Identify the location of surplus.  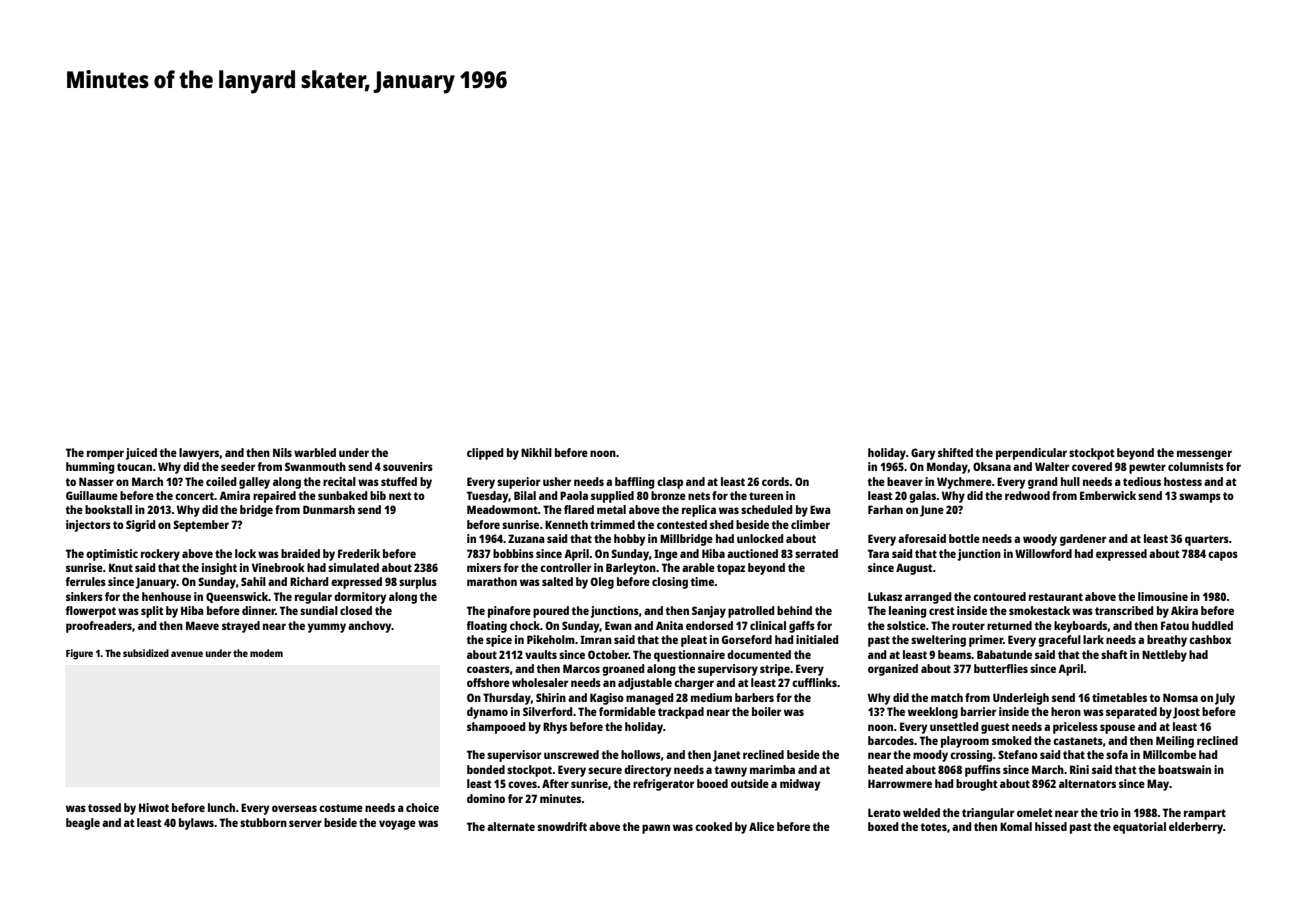
(418, 583).
